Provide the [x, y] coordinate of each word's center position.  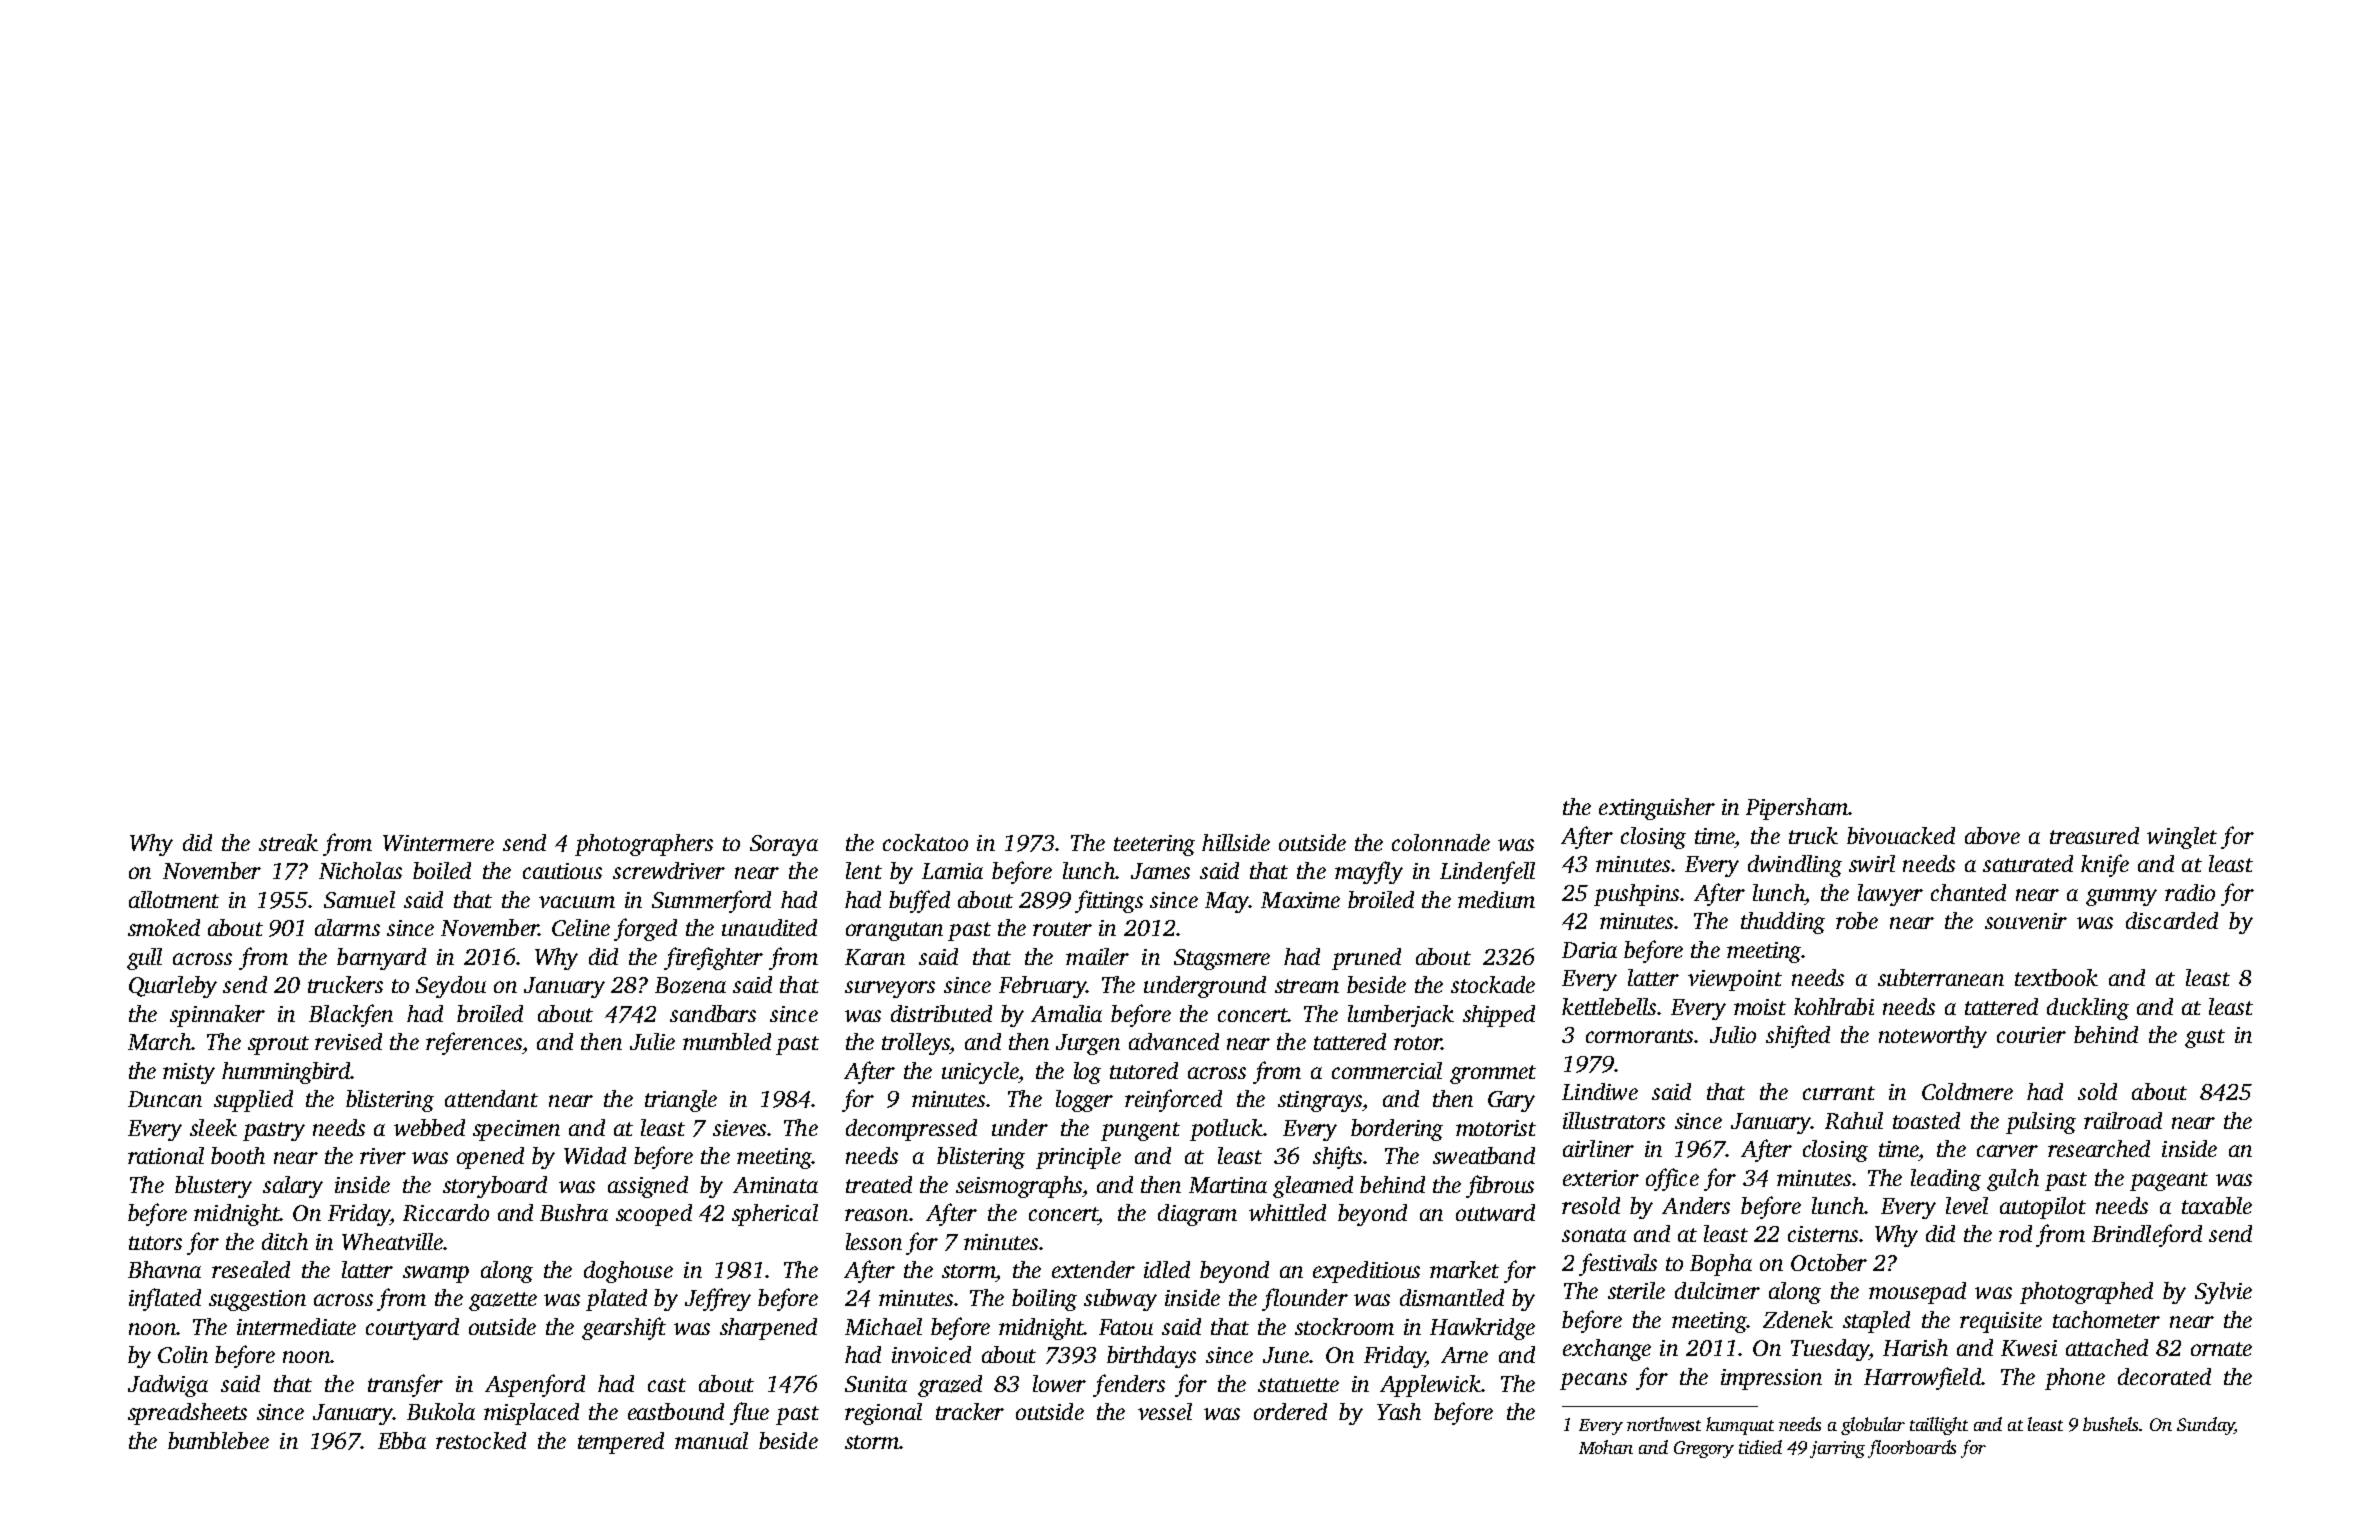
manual [711, 1440]
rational [166, 1155]
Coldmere [1967, 1091]
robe [1857, 920]
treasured [2094, 835]
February [1042, 987]
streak [288, 842]
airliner [1598, 1148]
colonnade [1441, 842]
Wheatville [392, 1241]
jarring [1837, 1449]
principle [1078, 1158]
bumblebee [218, 1440]
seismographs [1019, 1187]
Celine [581, 927]
